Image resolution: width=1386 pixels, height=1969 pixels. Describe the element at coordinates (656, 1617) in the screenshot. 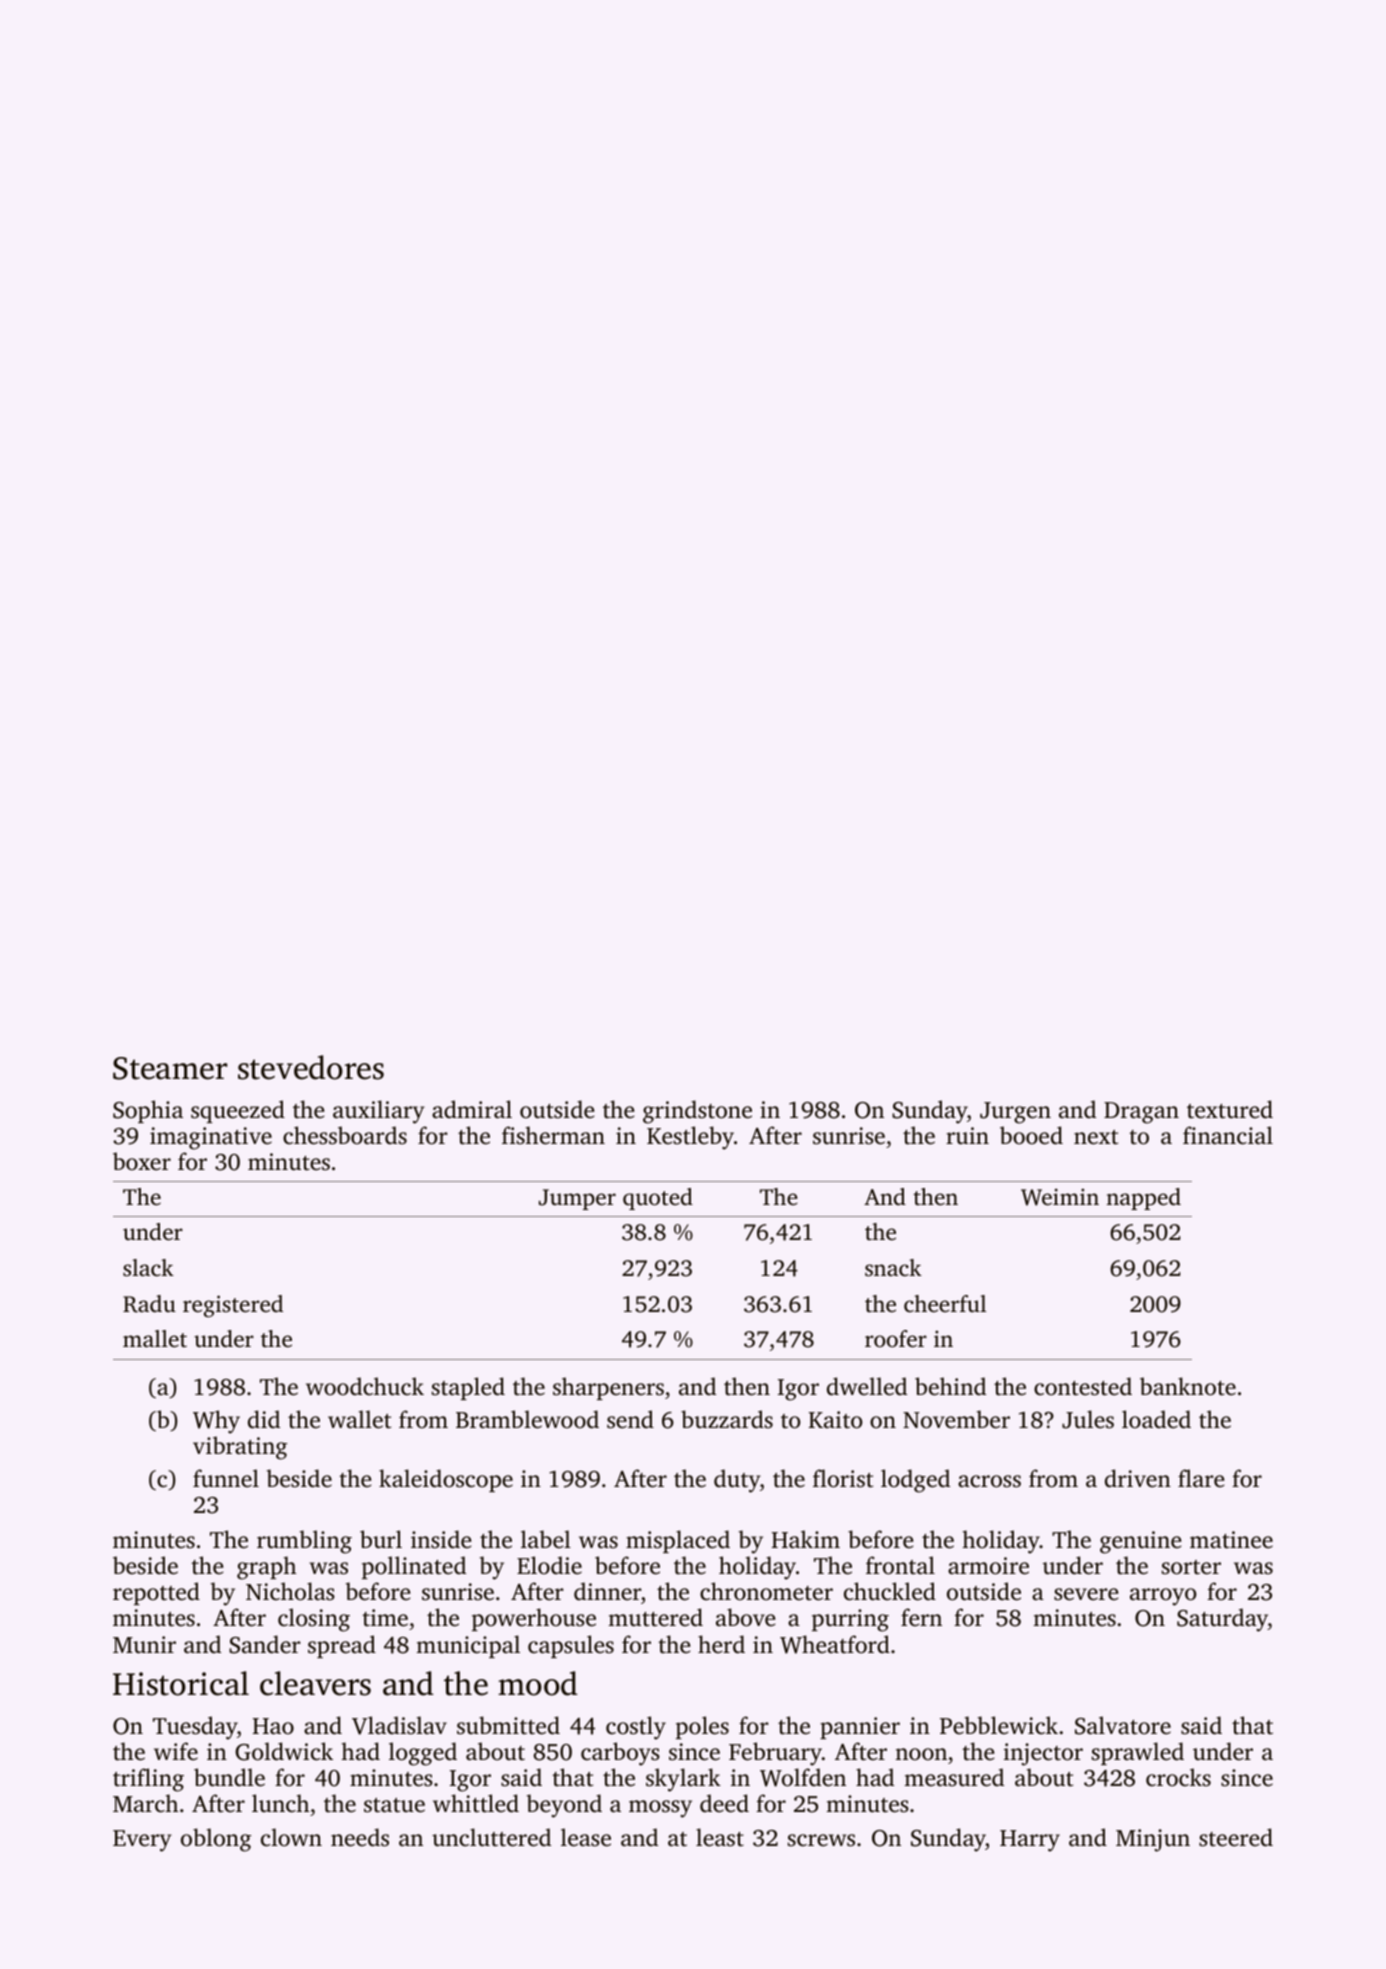

I see `muttered` at that location.
